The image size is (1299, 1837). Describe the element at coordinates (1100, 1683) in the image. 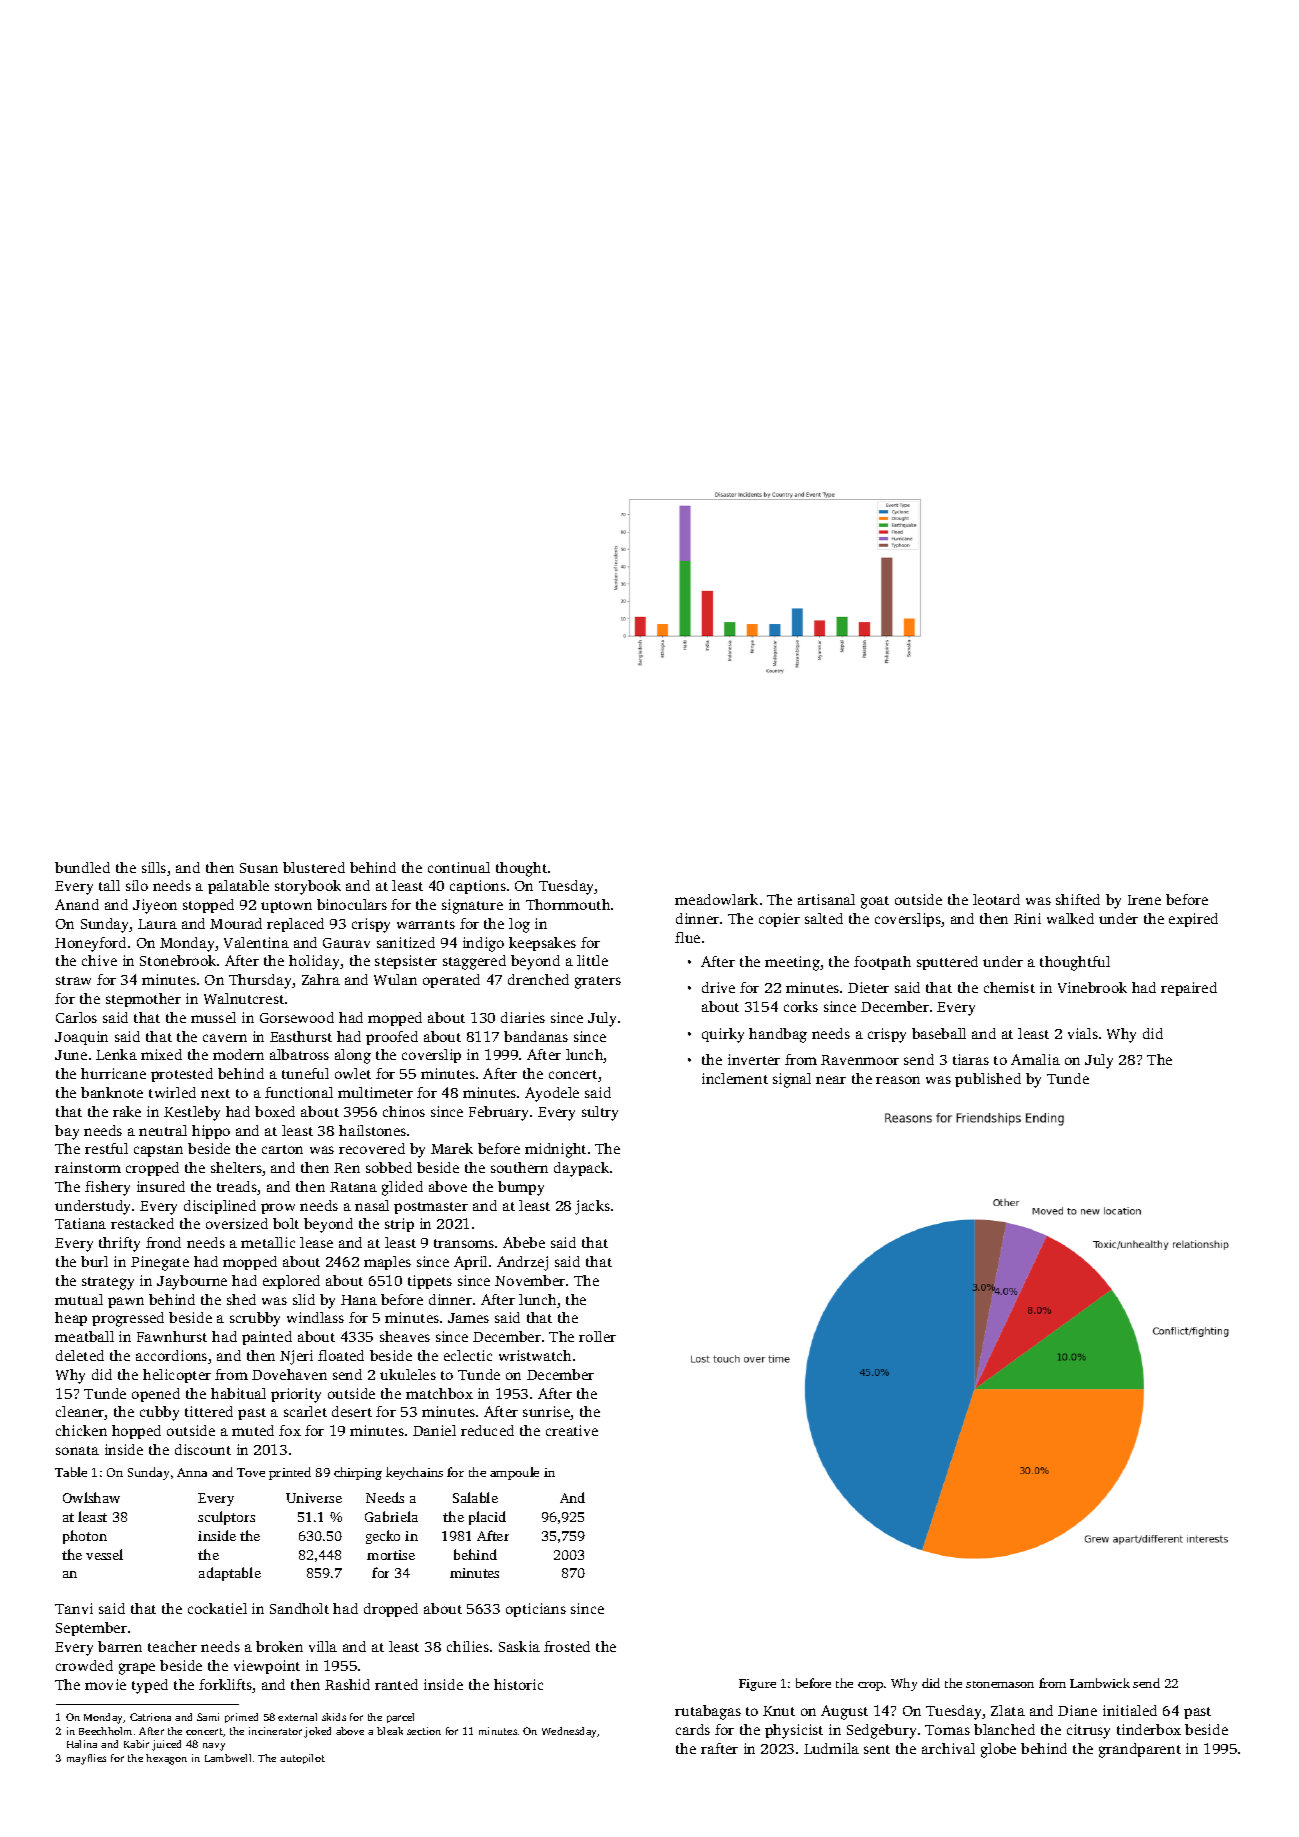

I see `Lambwick` at that location.
